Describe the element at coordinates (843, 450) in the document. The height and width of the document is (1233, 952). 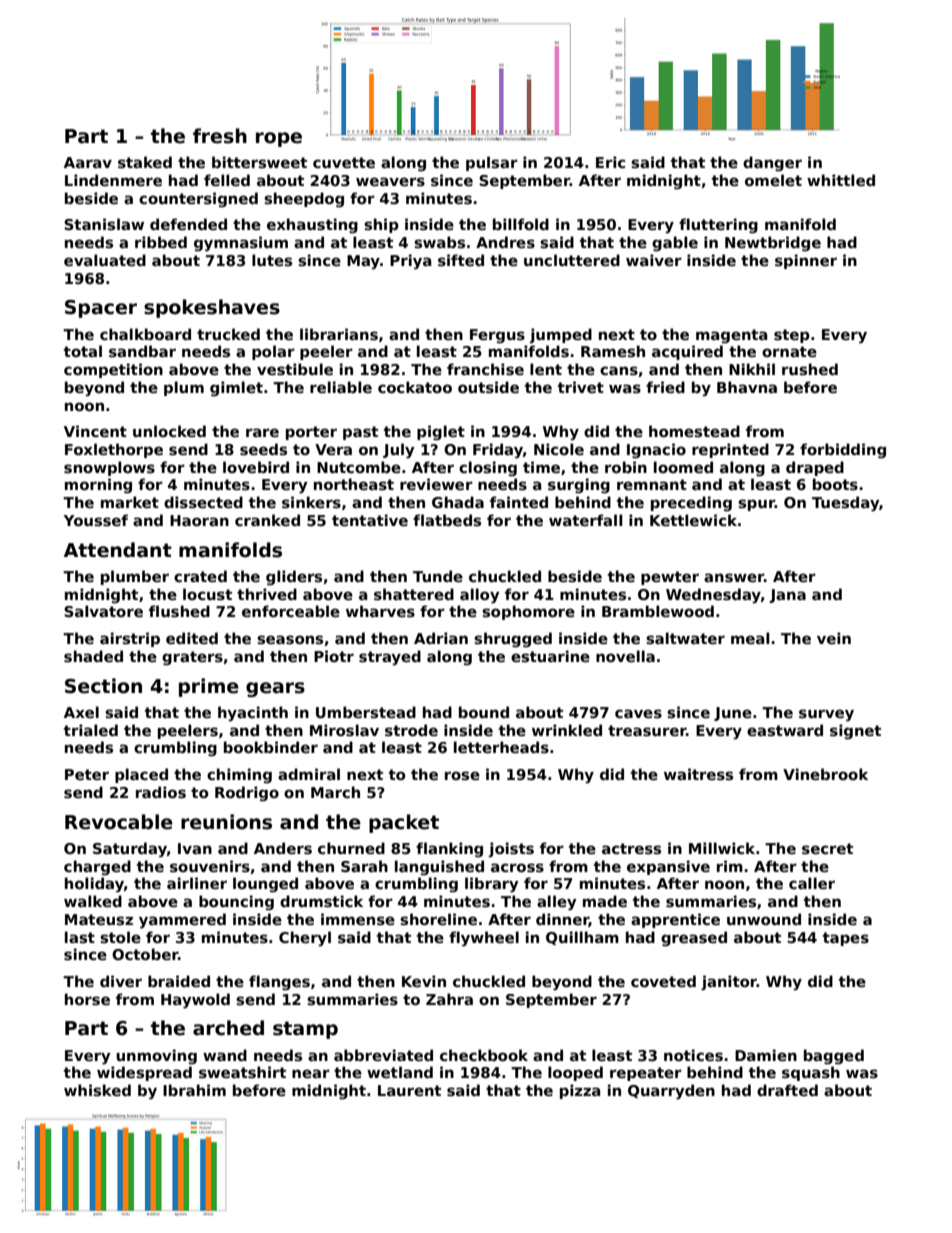
I see `forbidding` at that location.
